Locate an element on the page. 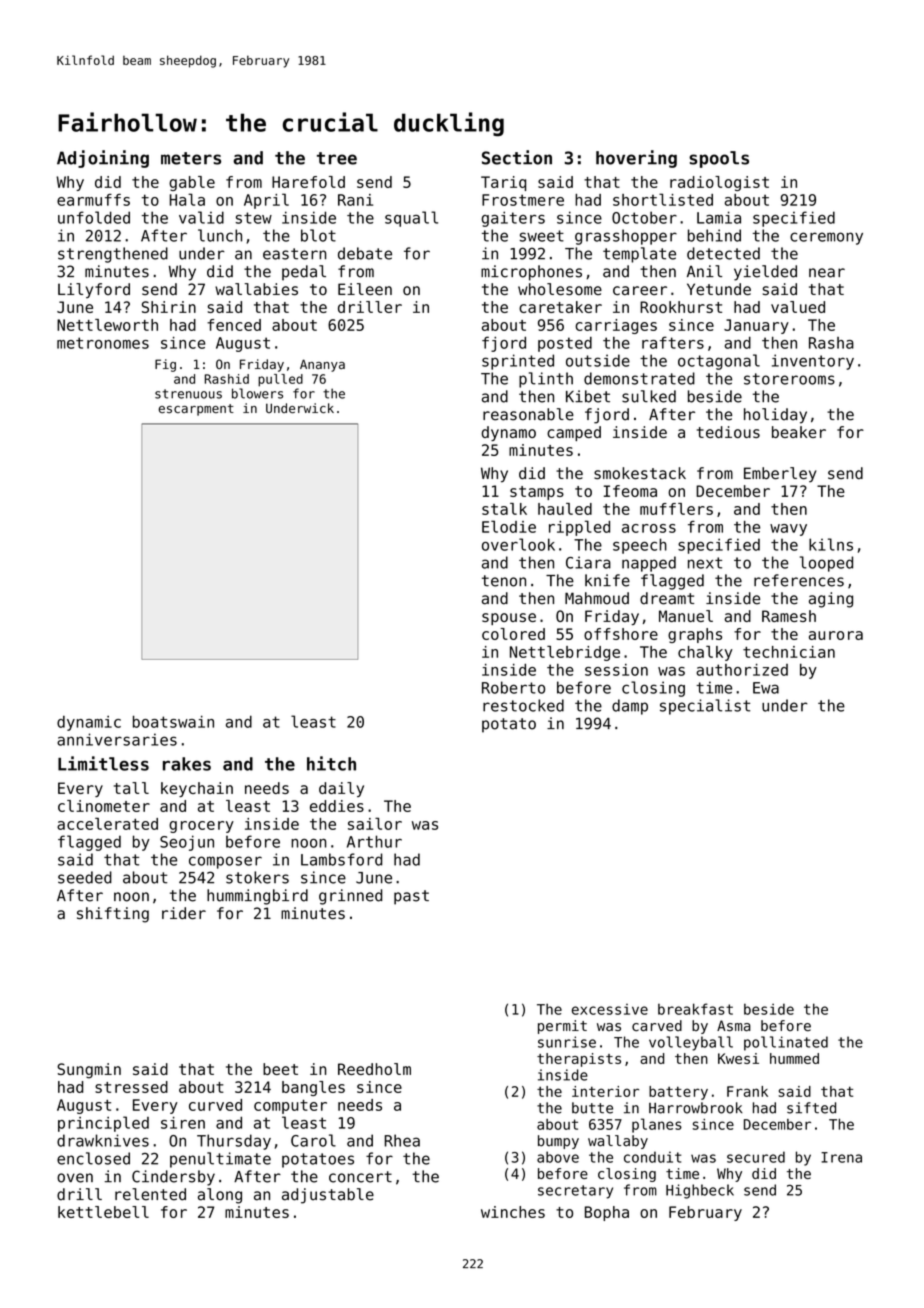 The width and height of the image is (924, 1308). sprinted is located at coordinates (518, 362).
